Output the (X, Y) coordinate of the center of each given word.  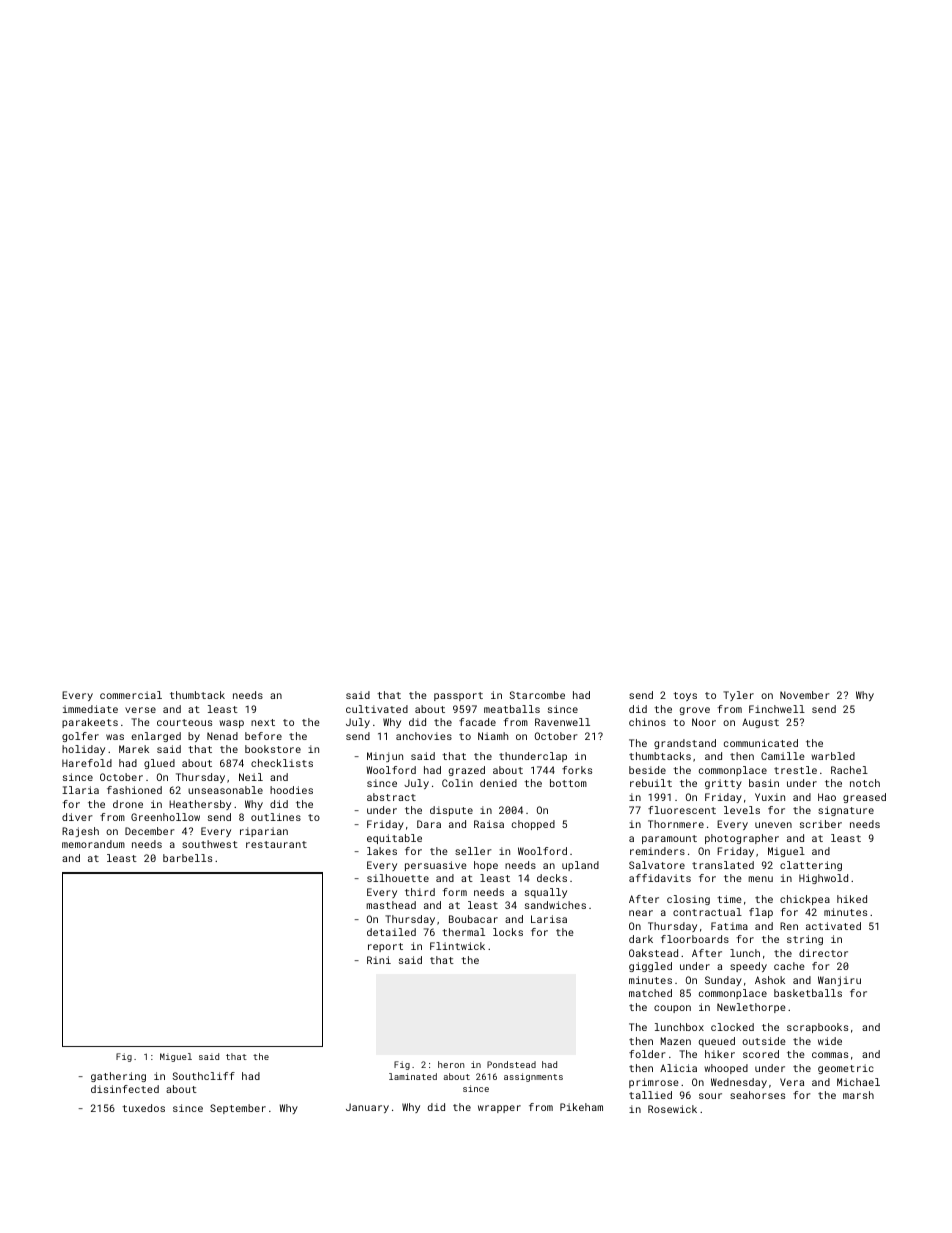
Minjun (385, 757)
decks (552, 878)
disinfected (125, 1089)
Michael (858, 1082)
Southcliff (204, 1076)
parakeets (90, 723)
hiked (852, 899)
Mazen (676, 1041)
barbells (187, 858)
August (760, 723)
